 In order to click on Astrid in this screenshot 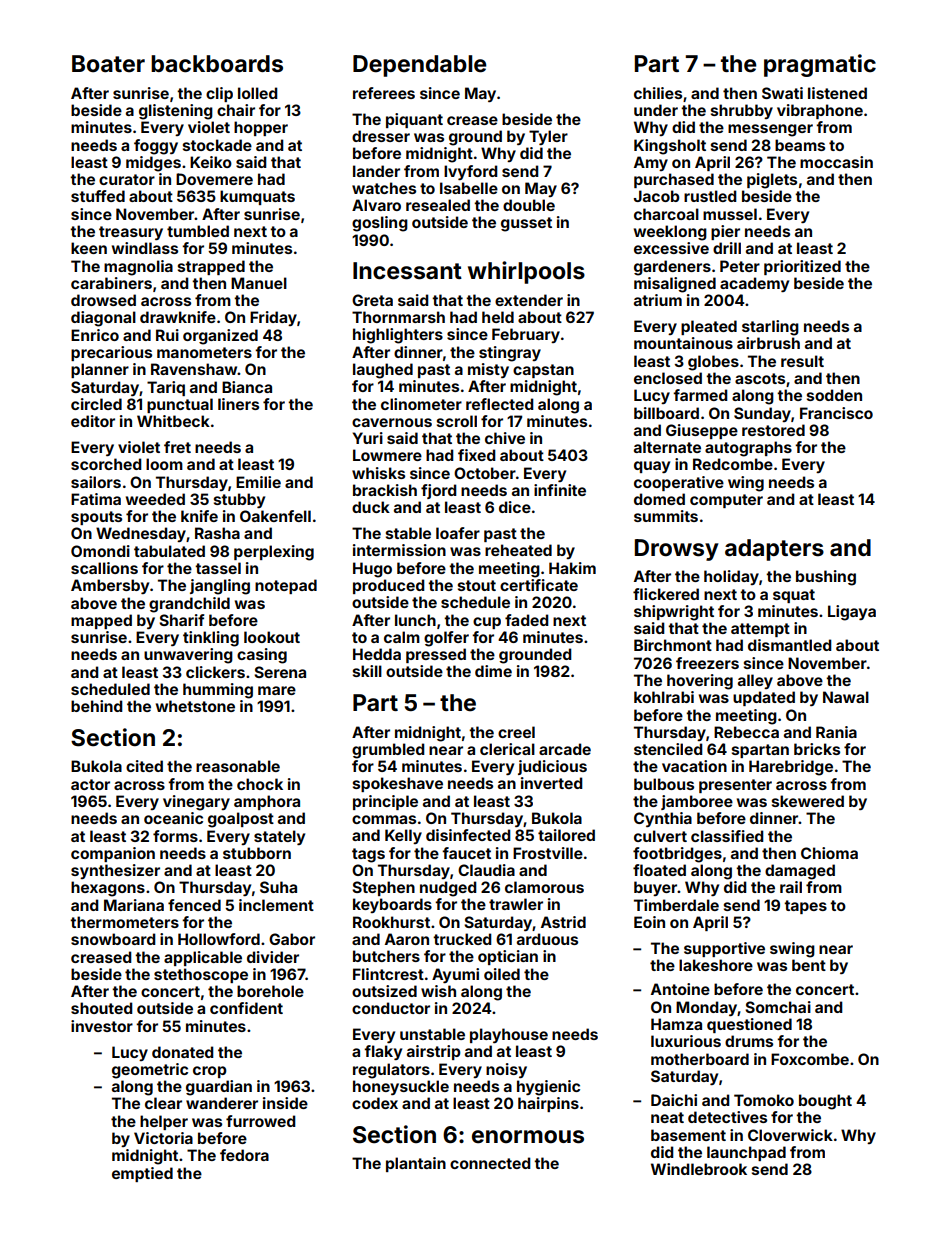, I will do `click(563, 922)`.
